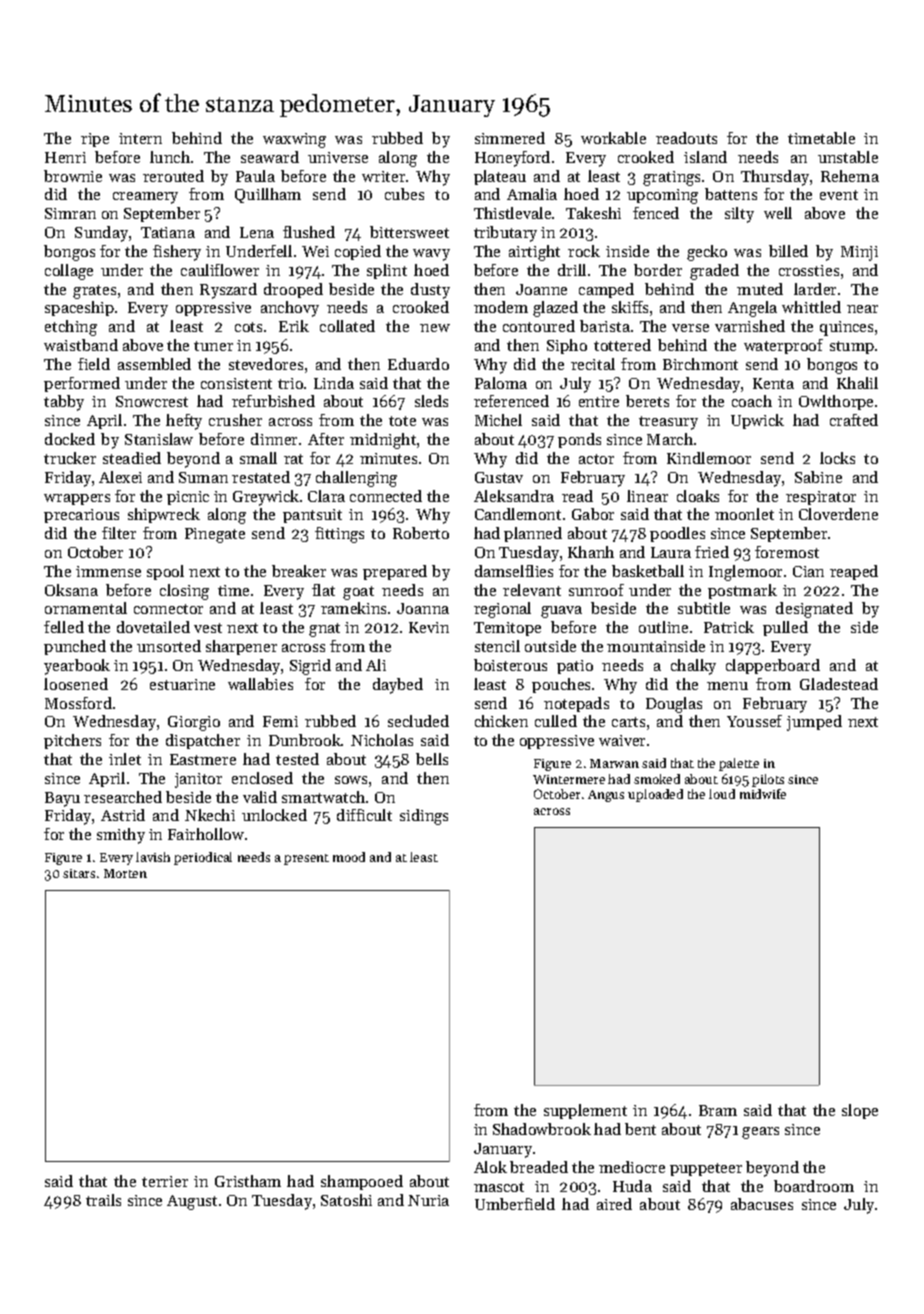 Image resolution: width=924 pixels, height=1314 pixels. I want to click on Morten, so click(125, 873).
